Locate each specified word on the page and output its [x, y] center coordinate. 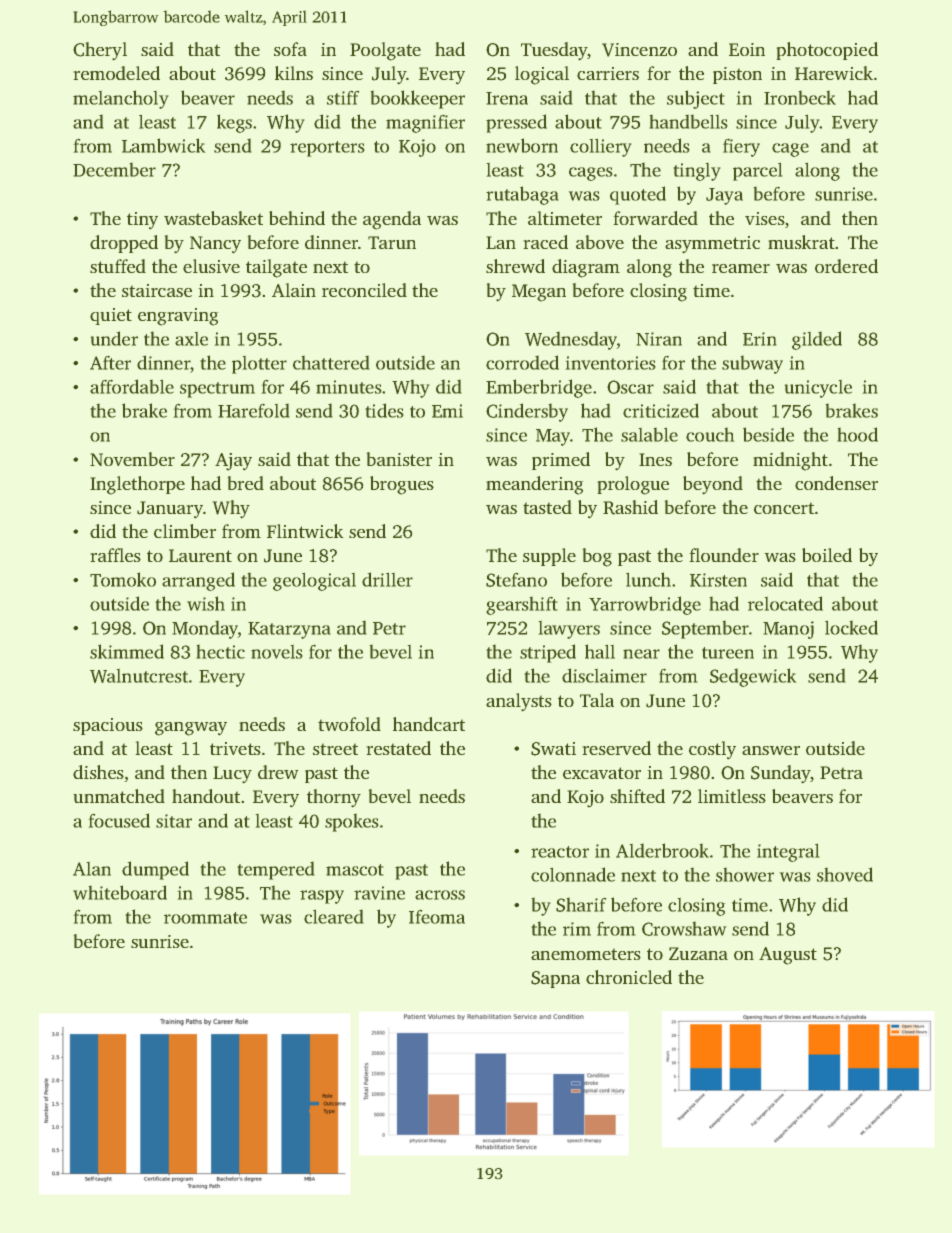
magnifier [425, 124]
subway [752, 365]
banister [399, 459]
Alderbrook [662, 850]
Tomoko [123, 579]
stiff [343, 98]
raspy [322, 897]
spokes [351, 823]
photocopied [827, 51]
